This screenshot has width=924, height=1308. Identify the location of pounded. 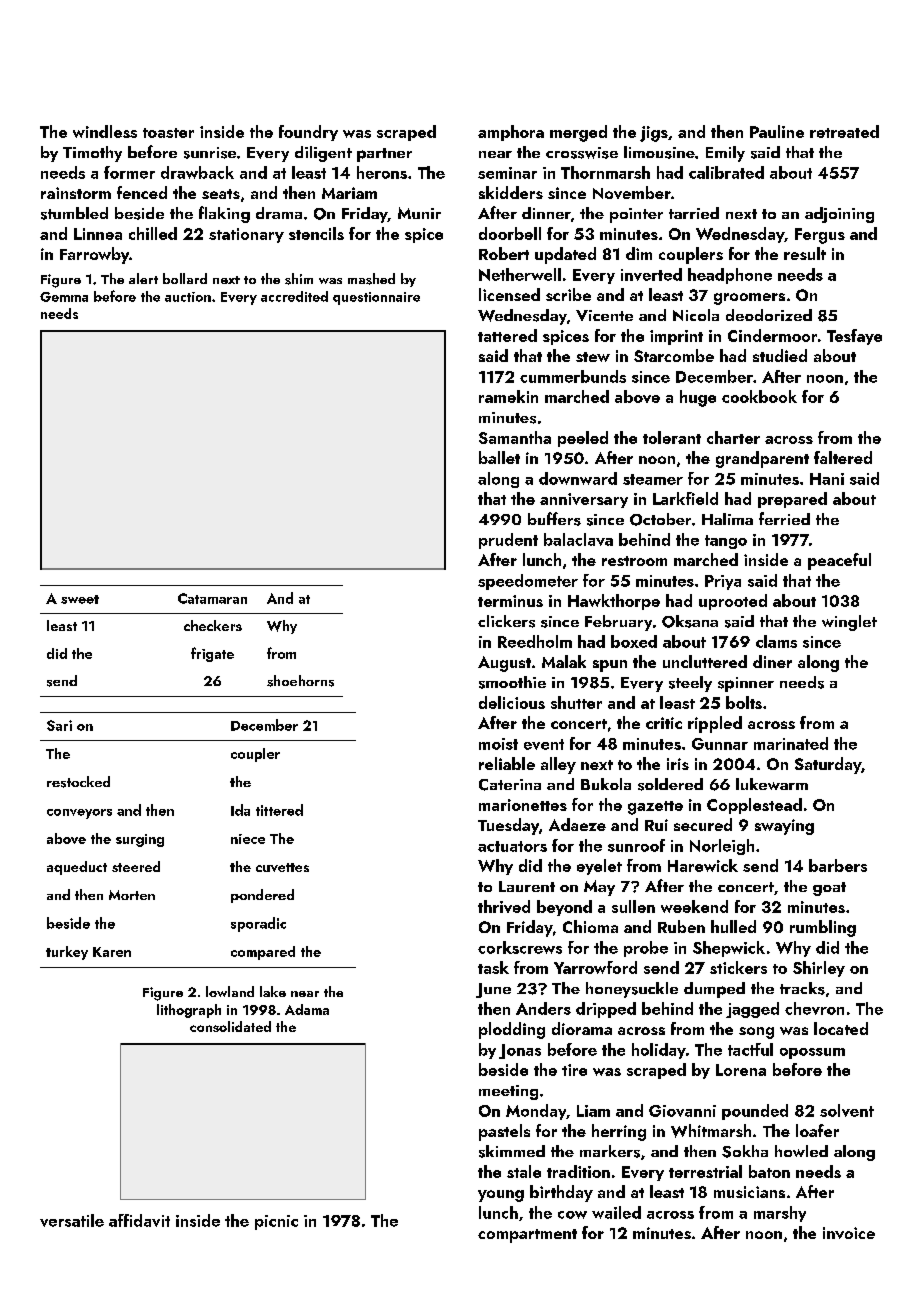
(755, 1112).
